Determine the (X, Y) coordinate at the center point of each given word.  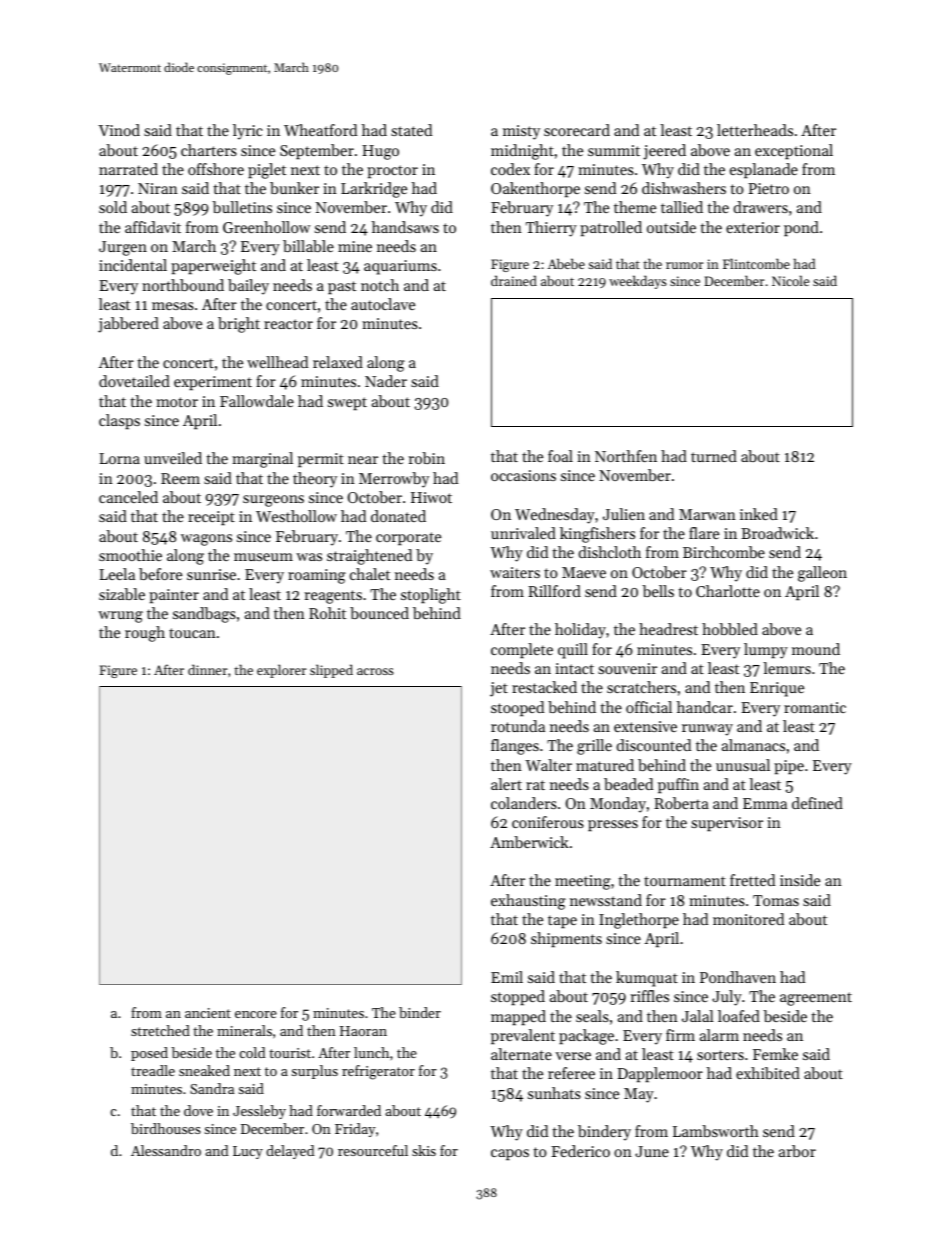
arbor (797, 1151)
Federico (580, 1151)
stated (411, 130)
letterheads (755, 130)
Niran (158, 188)
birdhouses (166, 1128)
